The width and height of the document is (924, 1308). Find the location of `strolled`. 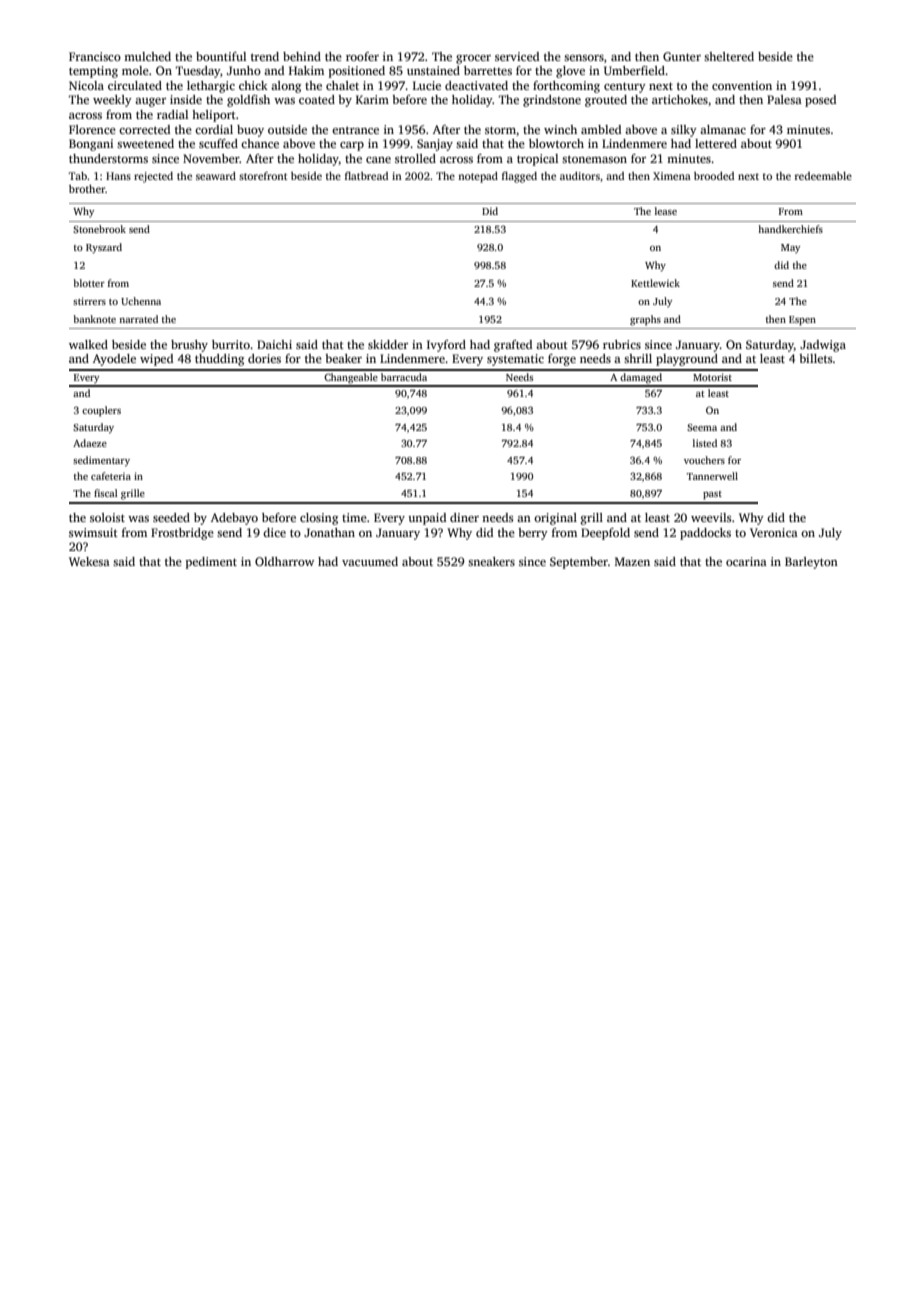

strolled is located at coordinates (415, 158).
